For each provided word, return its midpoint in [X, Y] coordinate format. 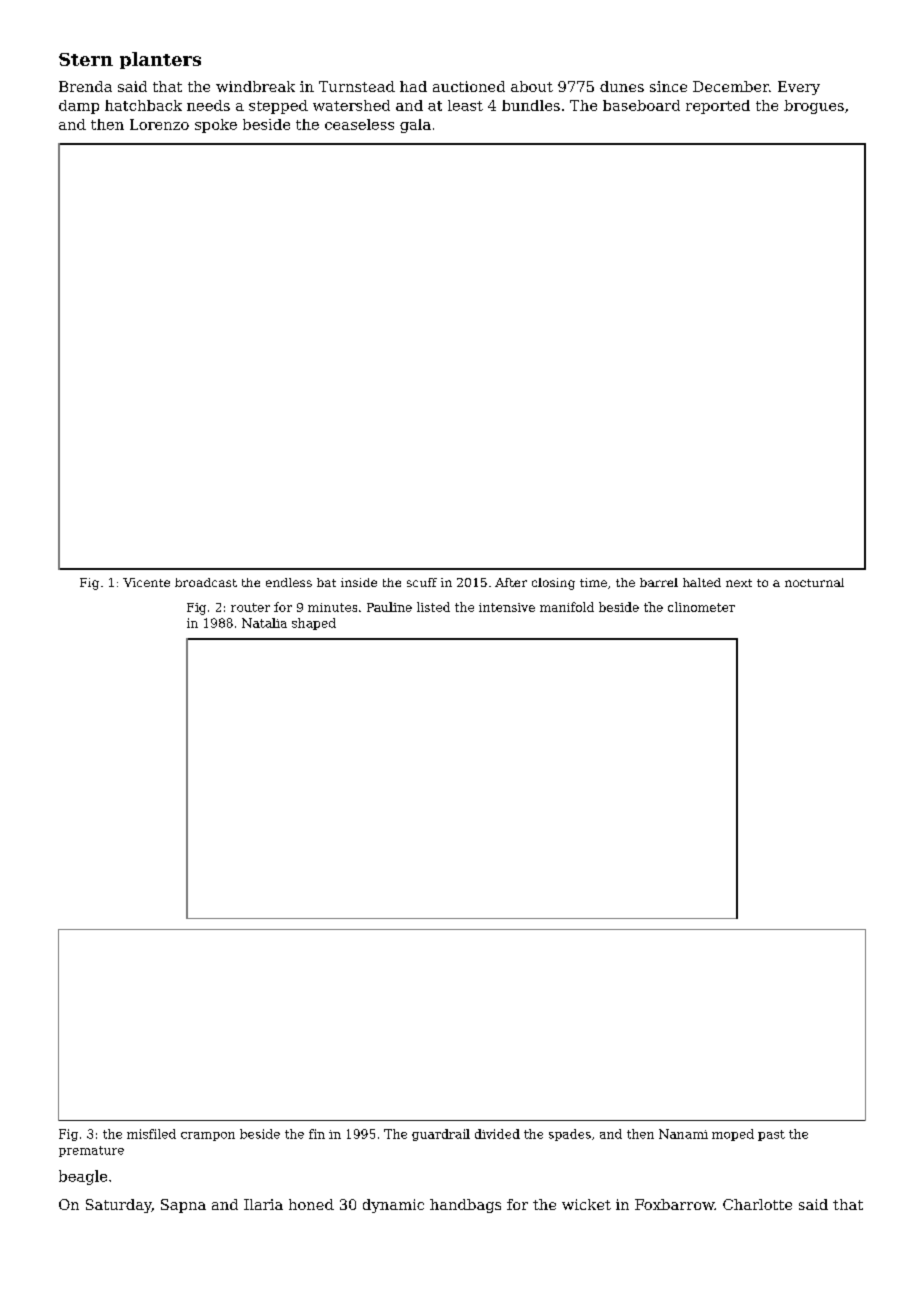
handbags [465, 1206]
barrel [659, 582]
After [511, 582]
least [465, 105]
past [771, 1135]
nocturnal [814, 582]
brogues [814, 107]
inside [359, 582]
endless [289, 582]
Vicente [146, 582]
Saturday [119, 1206]
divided [497, 1134]
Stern [86, 59]
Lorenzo [159, 124]
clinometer [701, 607]
